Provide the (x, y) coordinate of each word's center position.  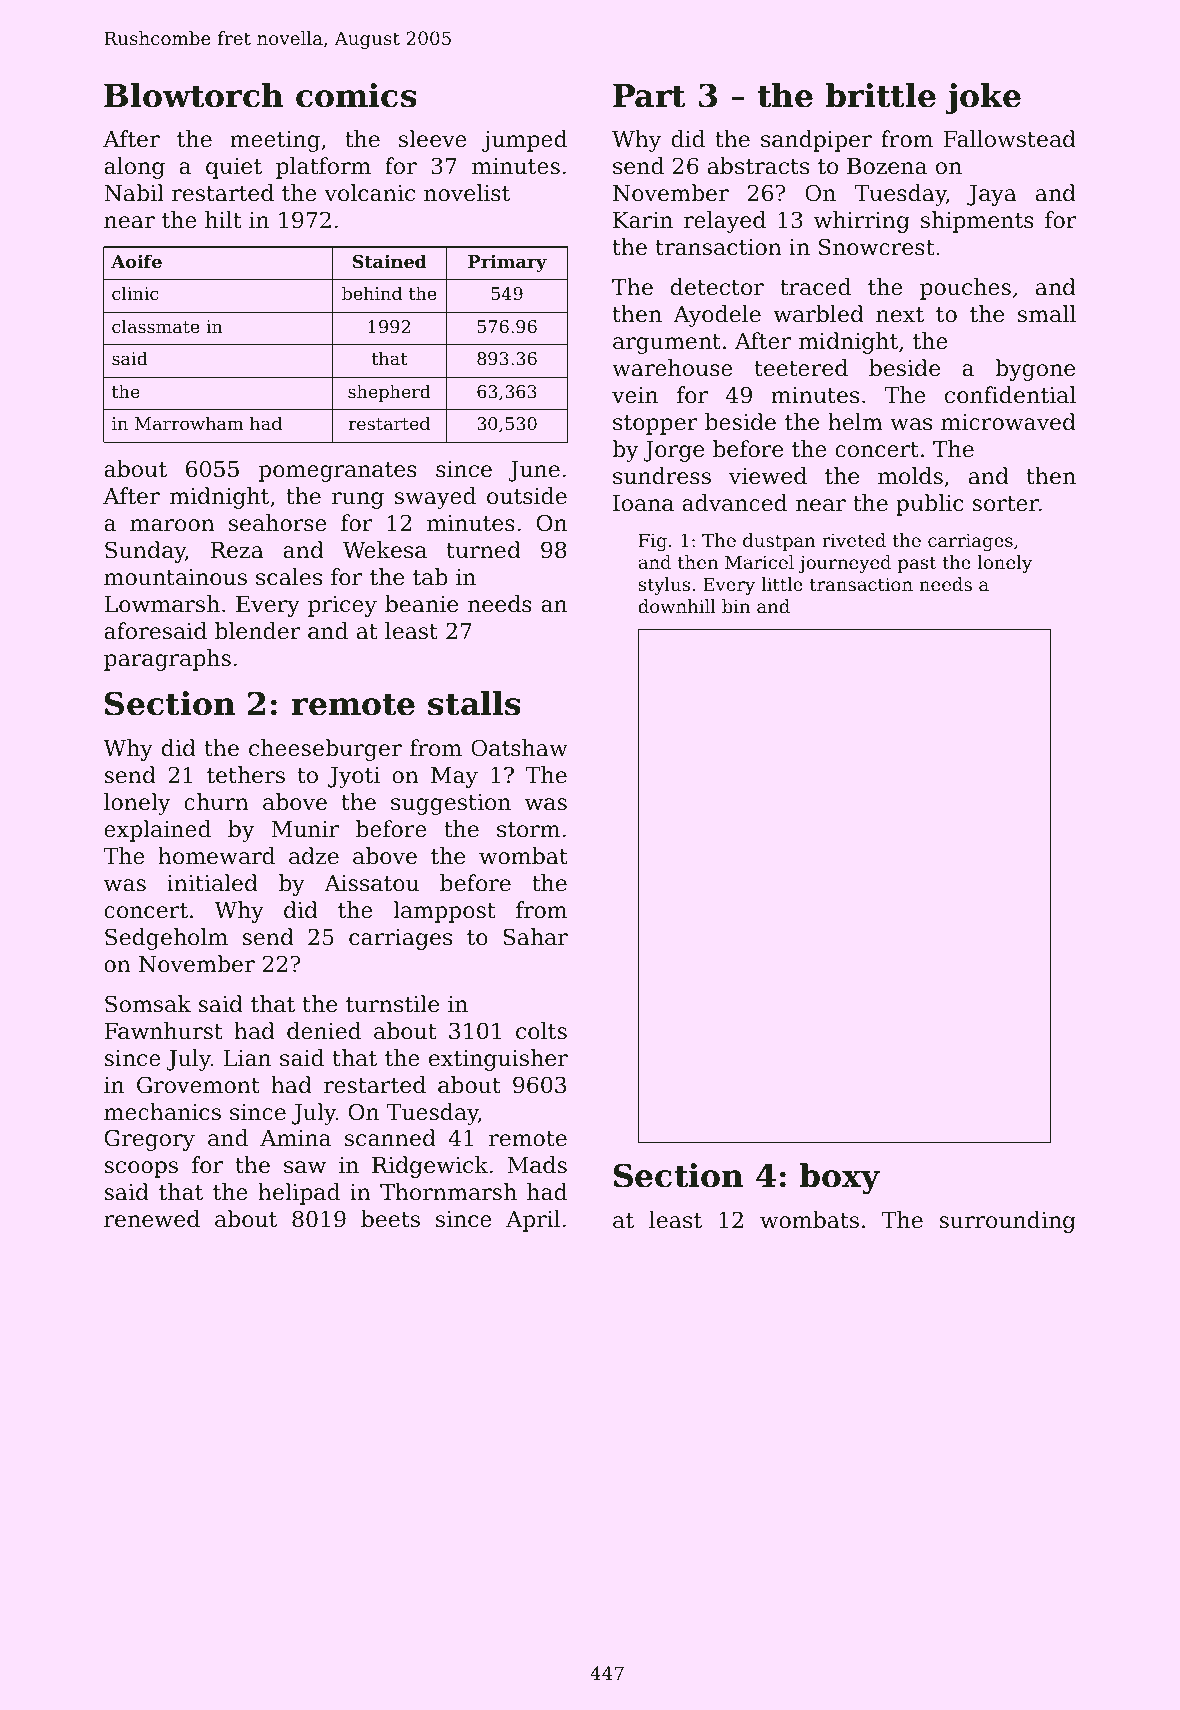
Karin (643, 220)
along (134, 168)
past (917, 564)
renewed (152, 1219)
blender (258, 631)
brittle (880, 95)
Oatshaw (519, 748)
